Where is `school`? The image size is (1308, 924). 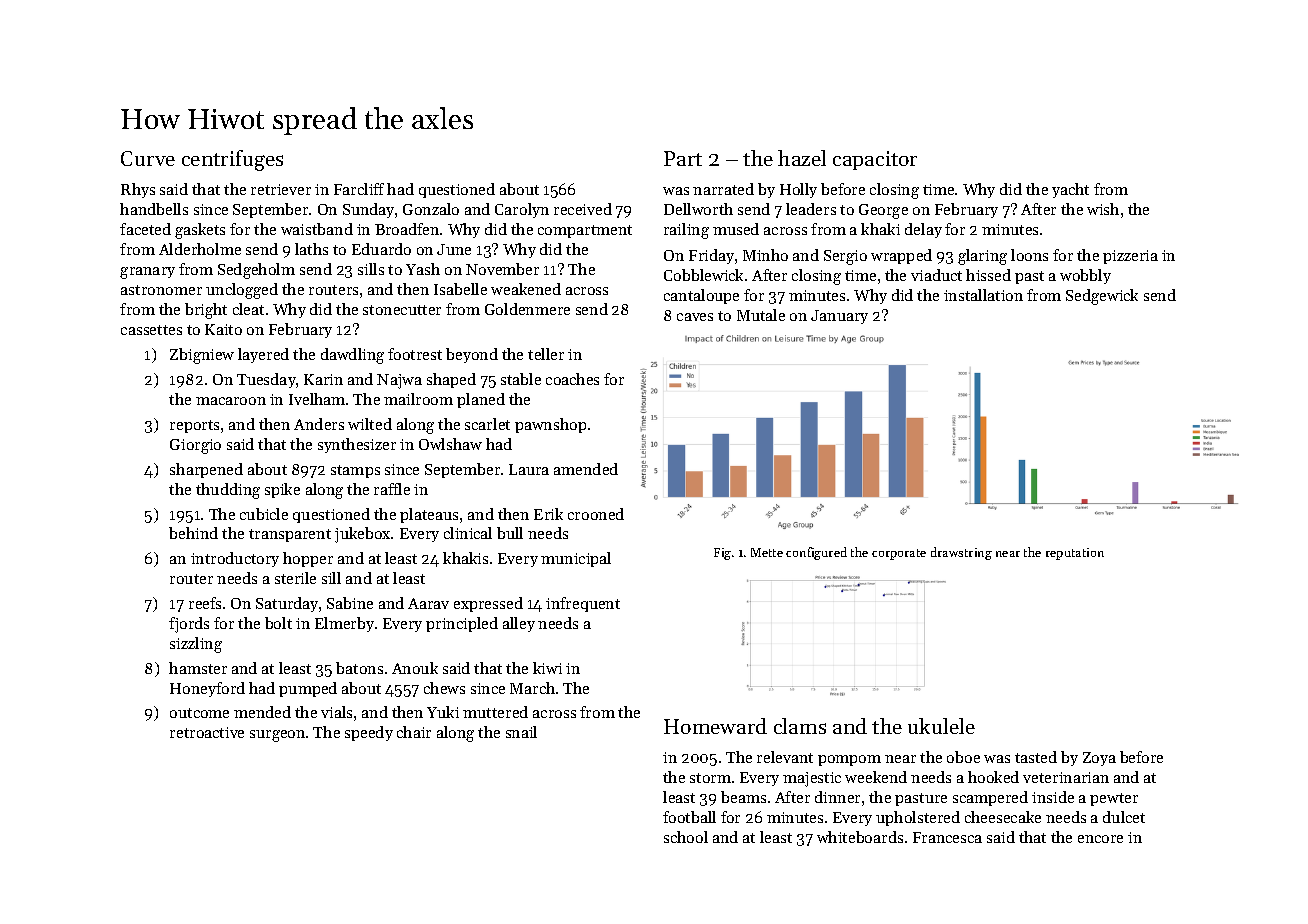 school is located at coordinates (686, 837).
